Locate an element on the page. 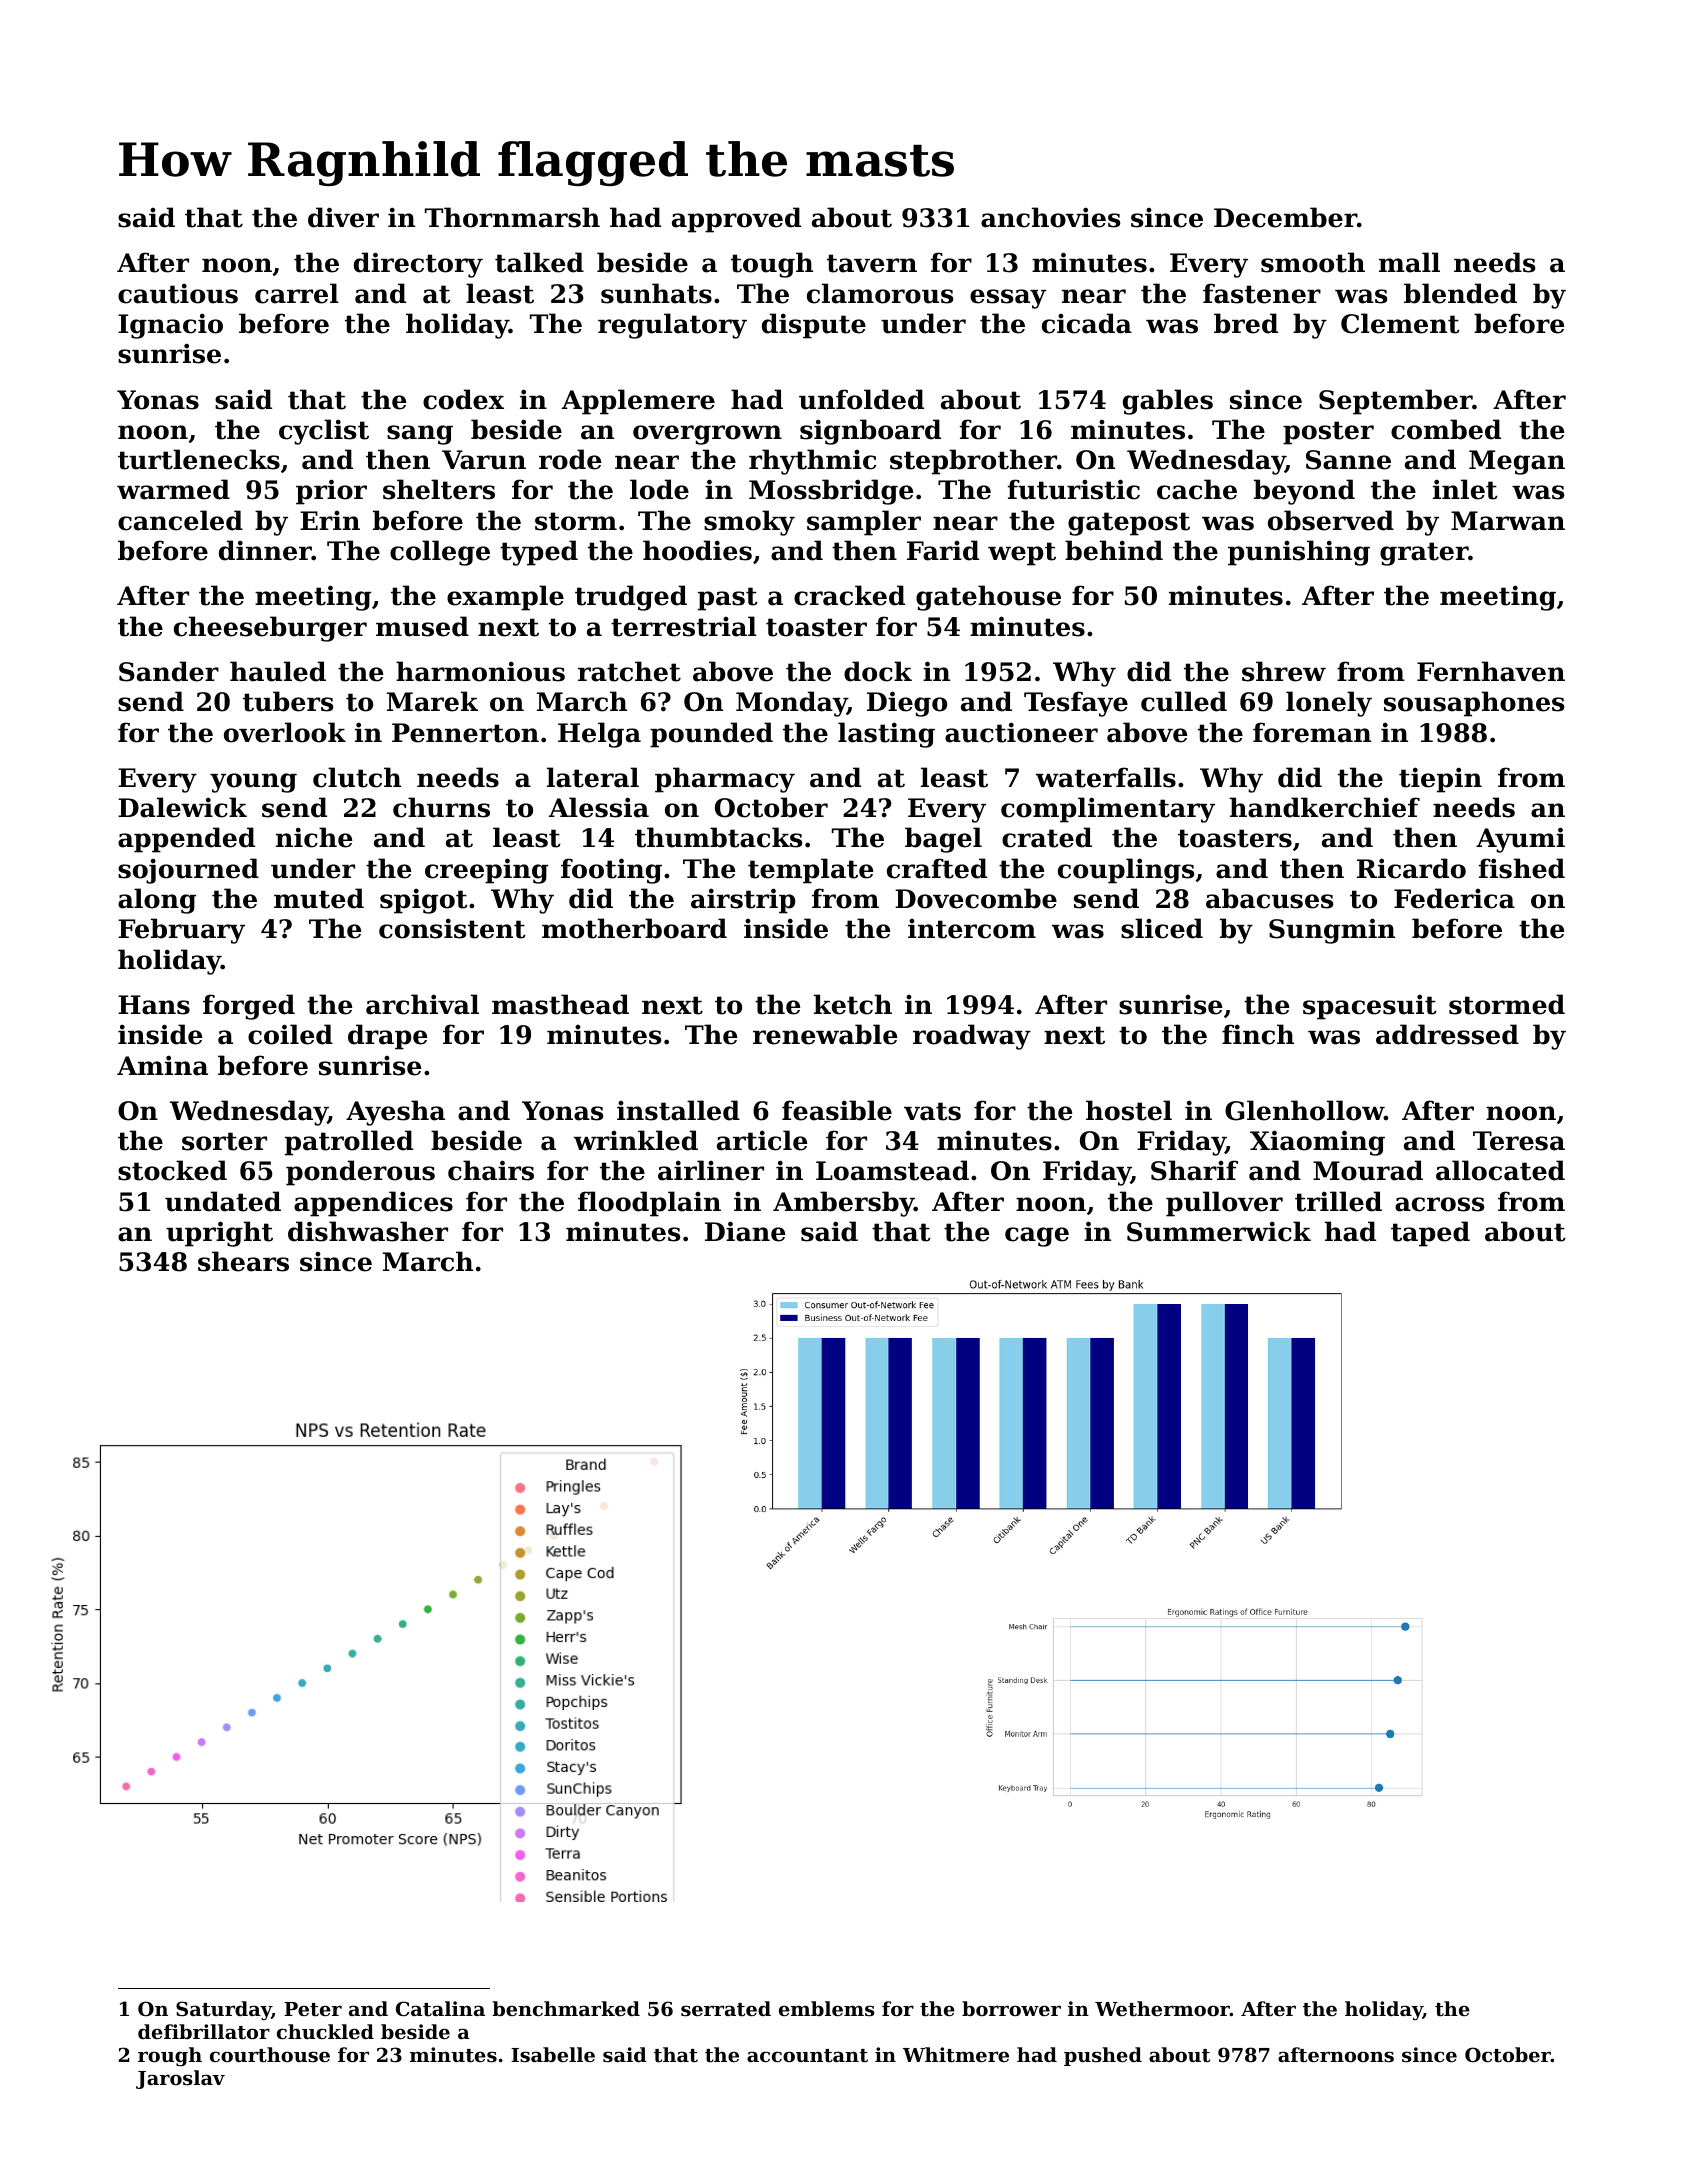 The width and height of the page is (1683, 2178). dishwasher is located at coordinates (368, 1231).
